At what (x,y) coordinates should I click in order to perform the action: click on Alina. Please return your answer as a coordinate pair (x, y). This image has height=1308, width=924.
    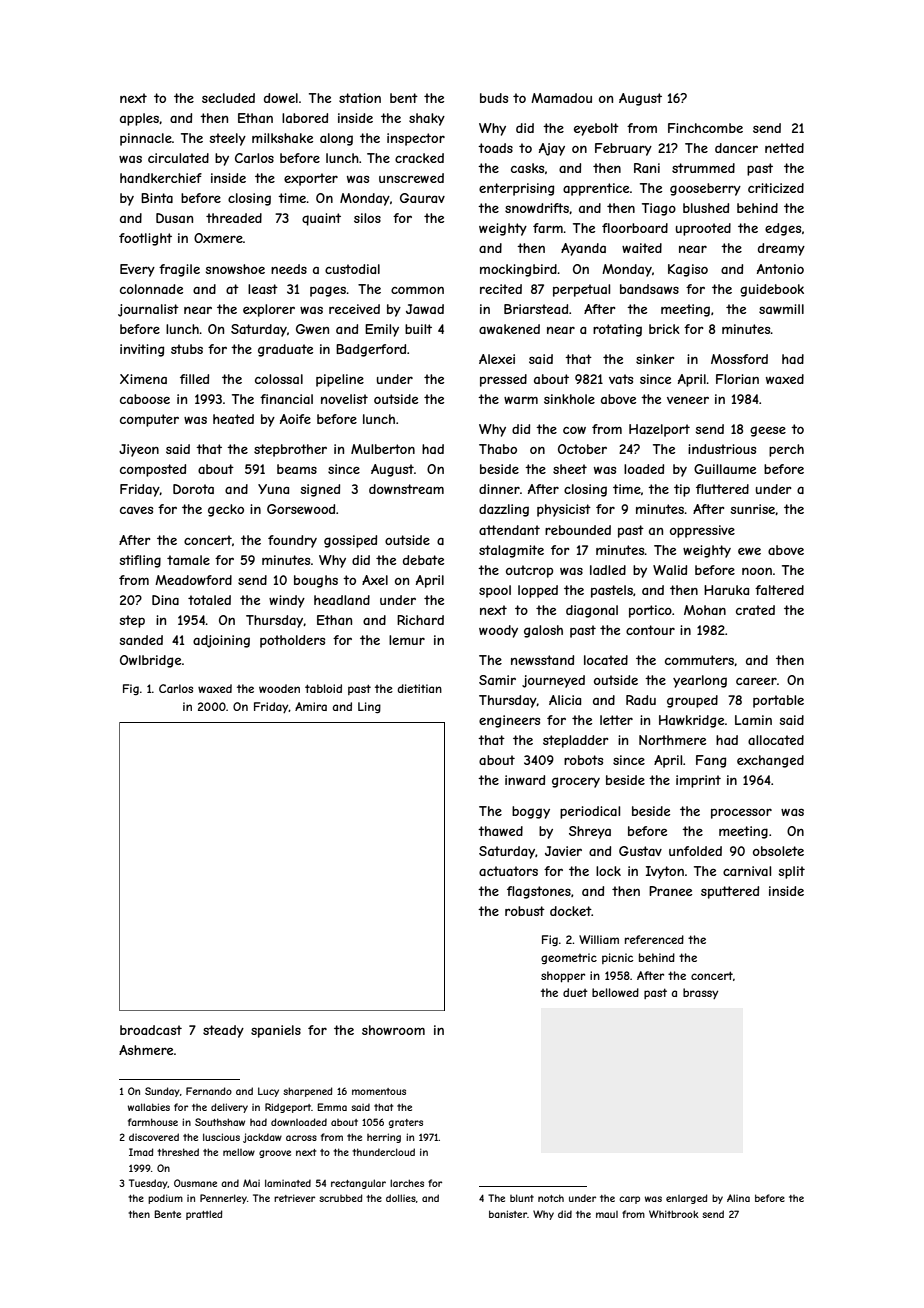
    Looking at the image, I should click on (738, 1198).
